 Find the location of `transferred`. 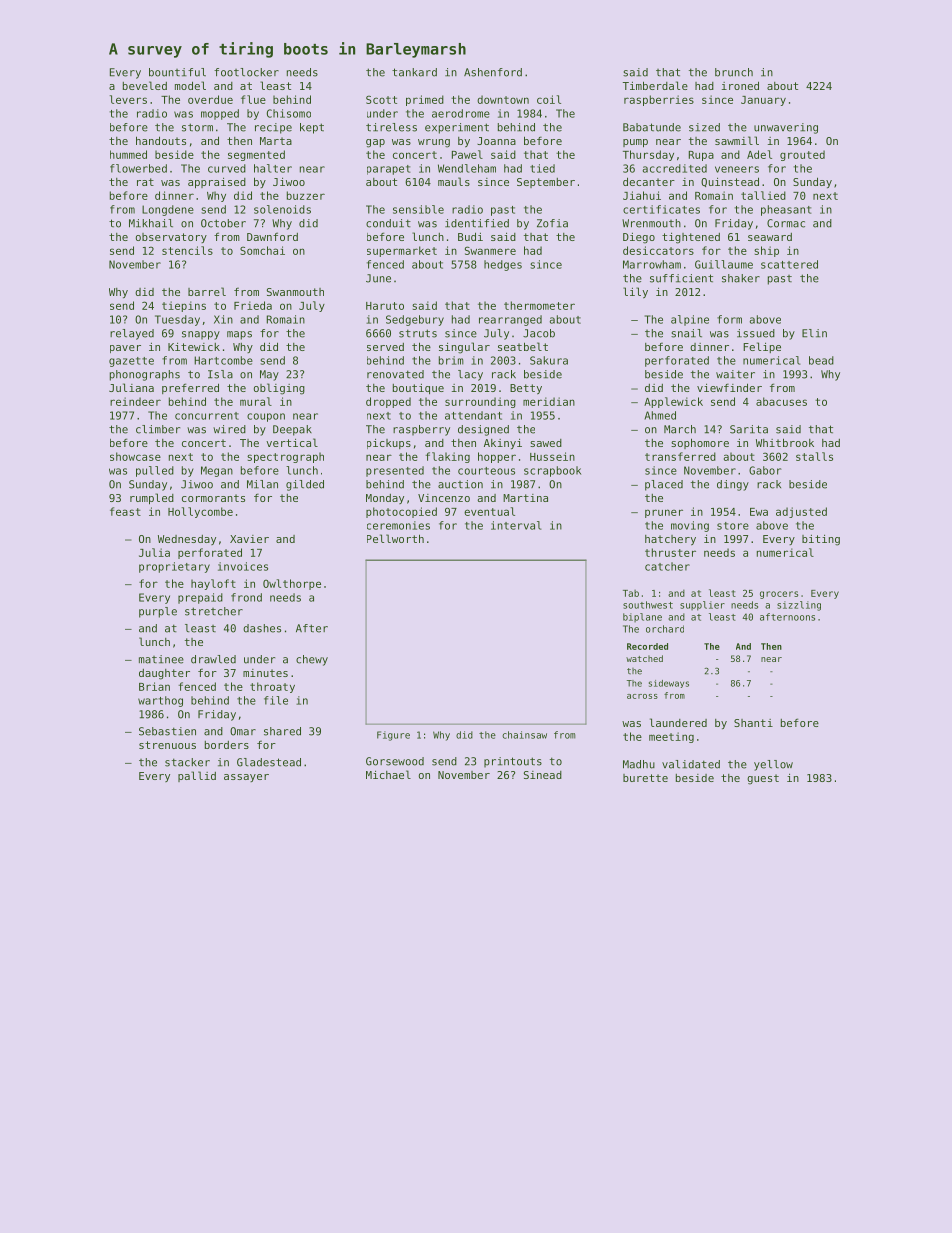

transferred is located at coordinates (680, 456).
